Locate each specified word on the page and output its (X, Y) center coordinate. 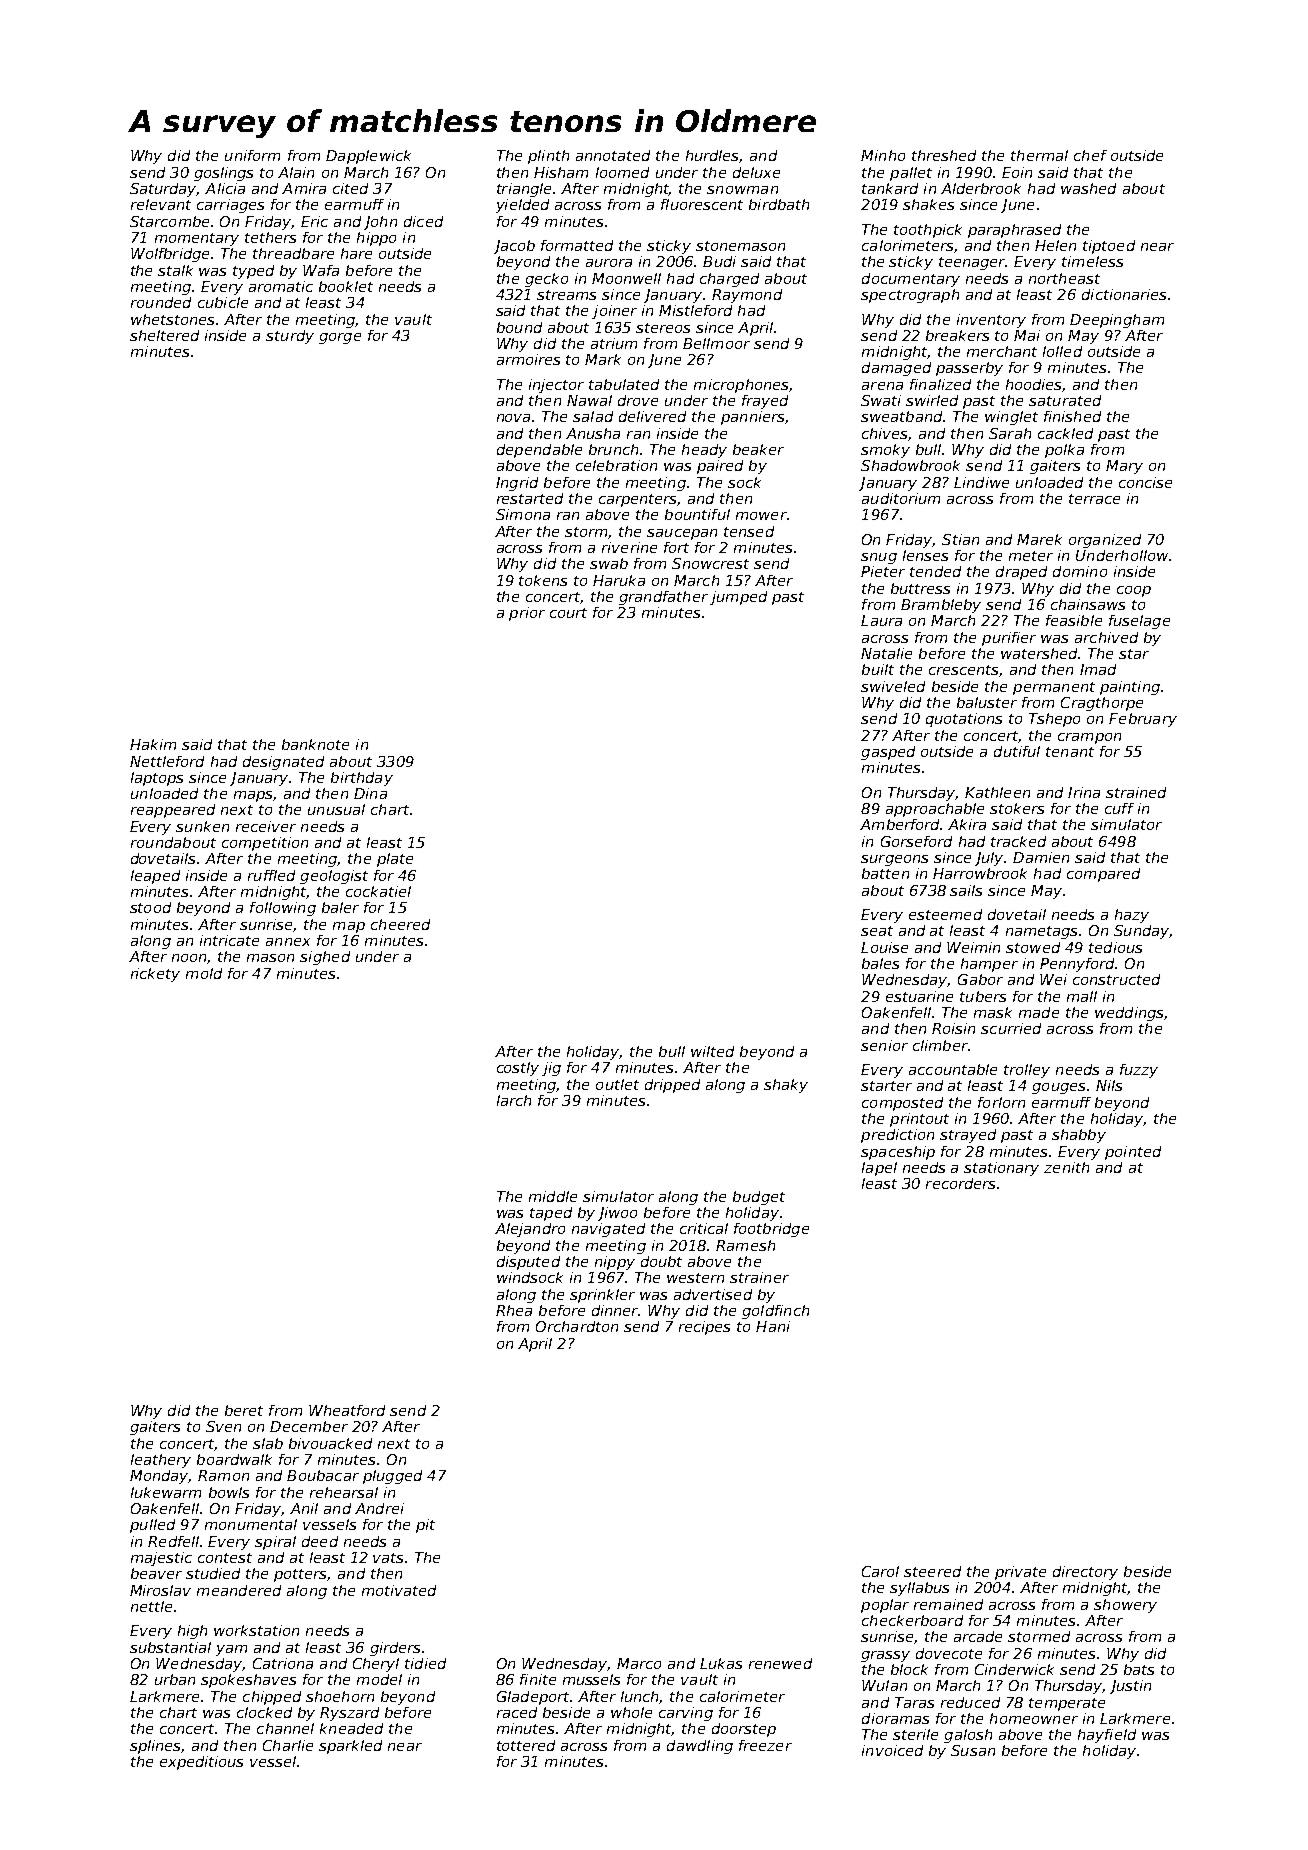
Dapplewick (368, 157)
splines (155, 1747)
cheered (400, 924)
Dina (370, 793)
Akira (967, 824)
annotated (613, 155)
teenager (972, 263)
